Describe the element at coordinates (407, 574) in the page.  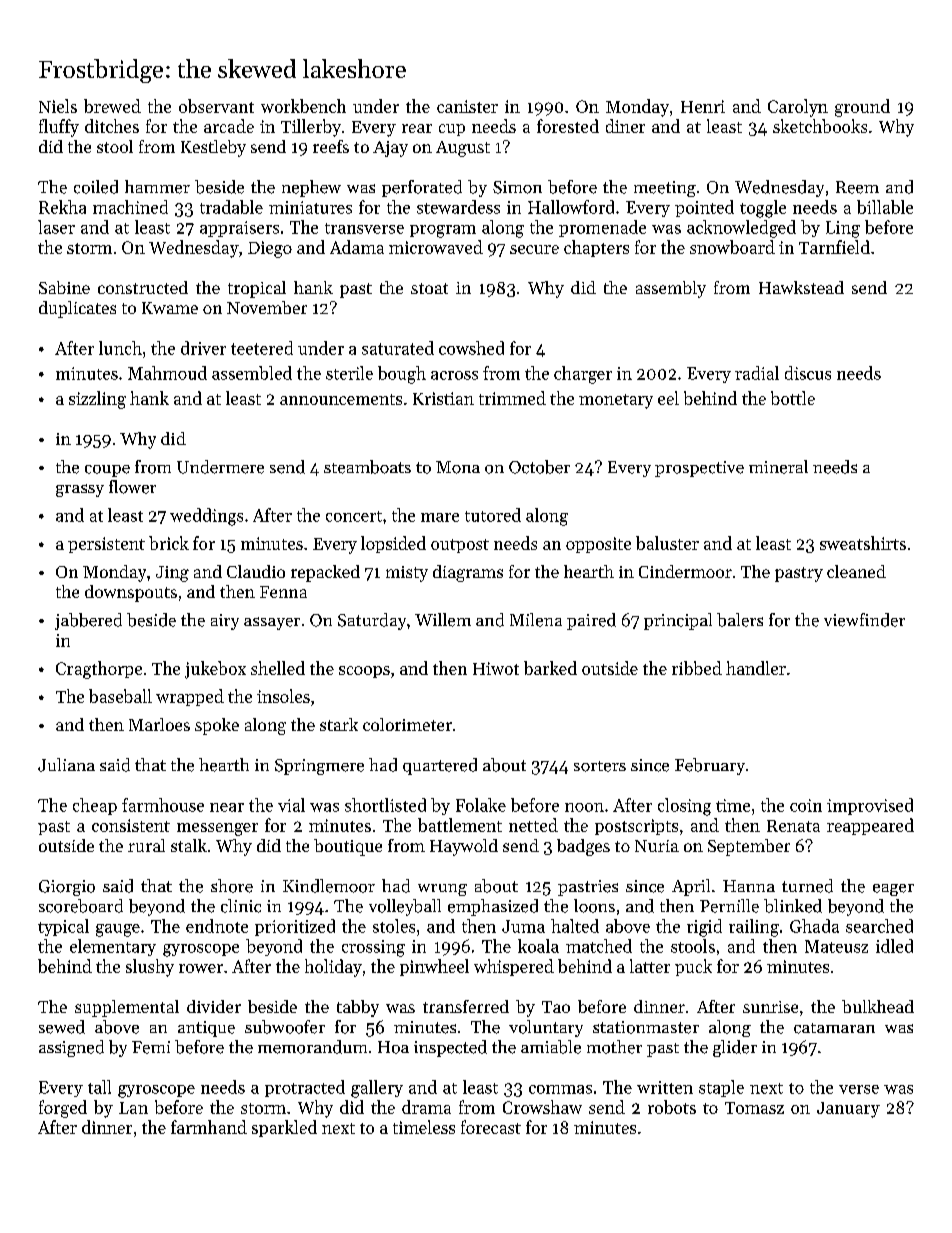
I see `misty` at that location.
